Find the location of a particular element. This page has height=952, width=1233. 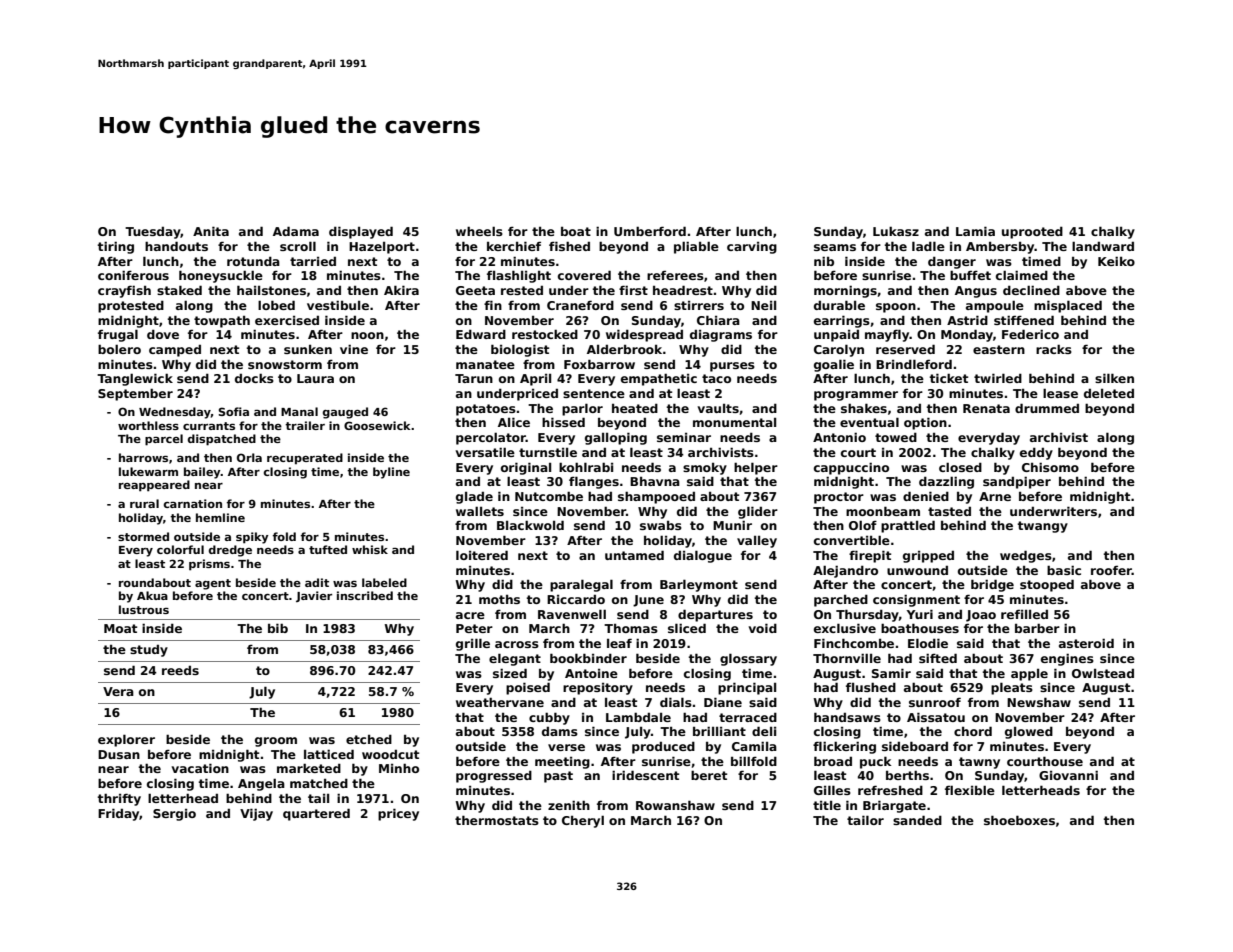

Umberford is located at coordinates (650, 231).
